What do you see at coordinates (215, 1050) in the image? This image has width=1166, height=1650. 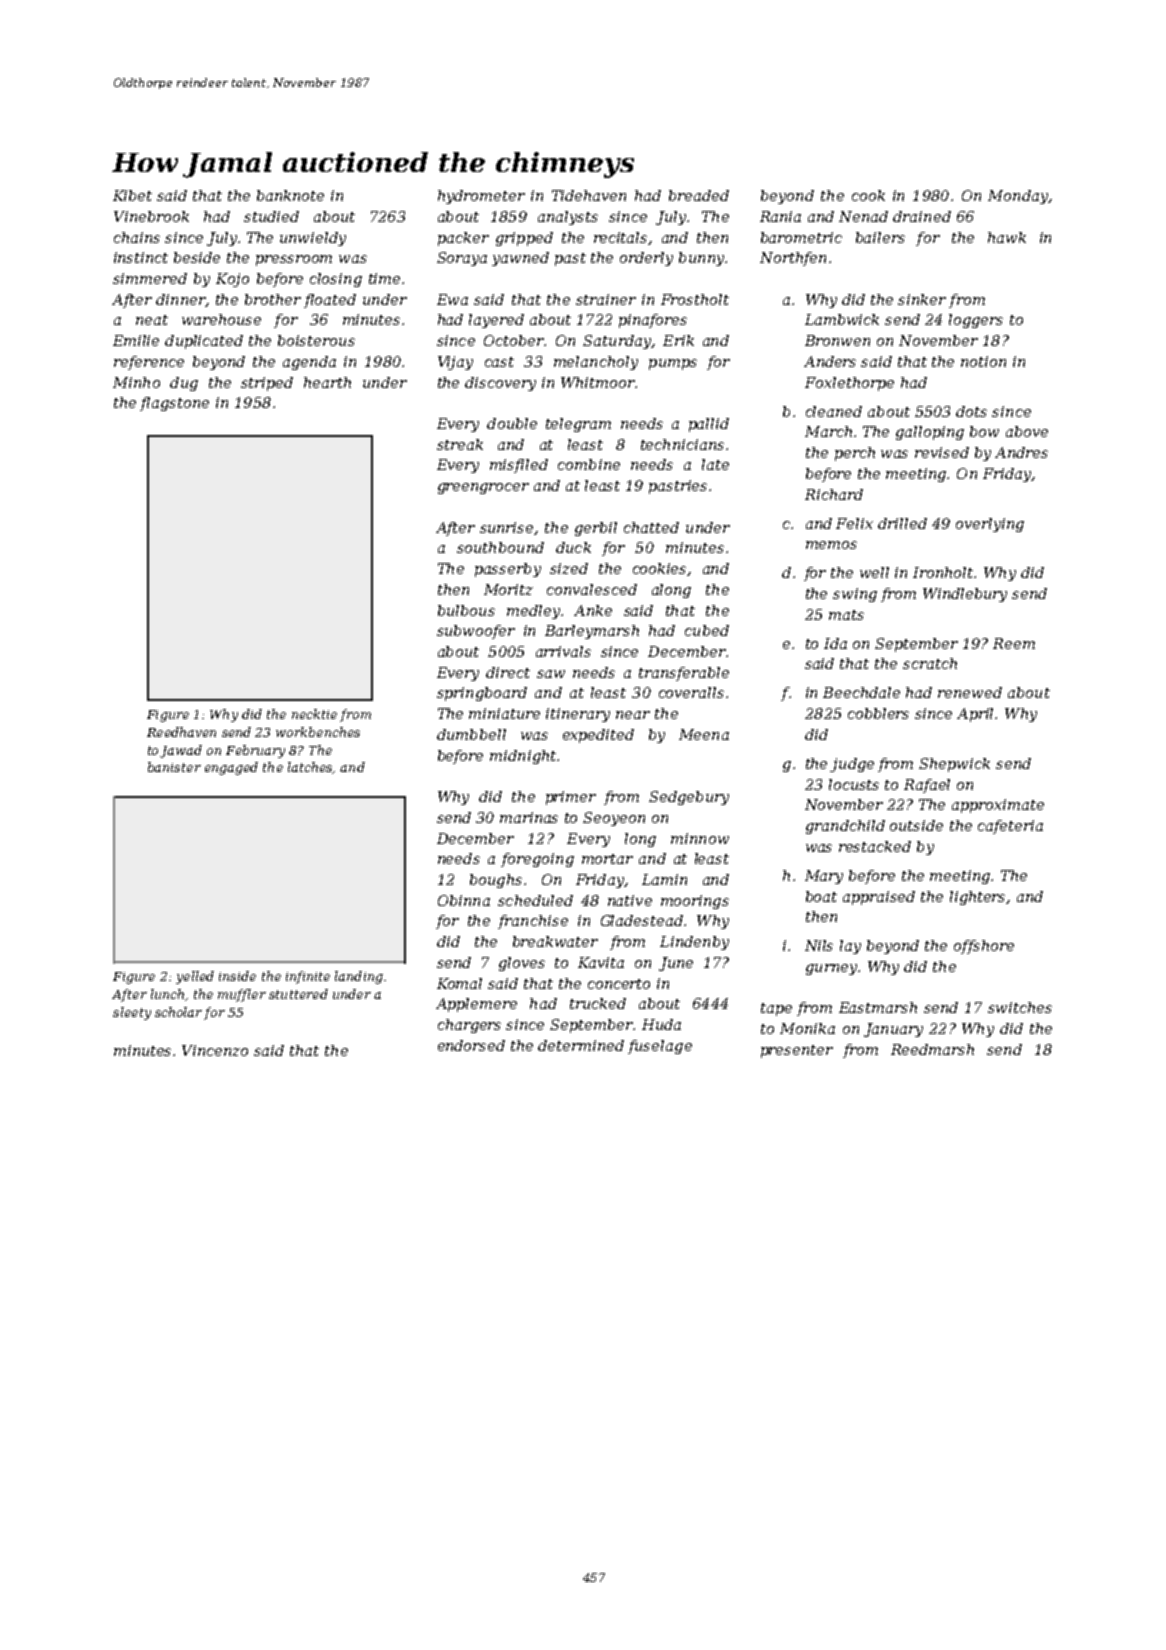 I see `Vincenzo` at bounding box center [215, 1050].
